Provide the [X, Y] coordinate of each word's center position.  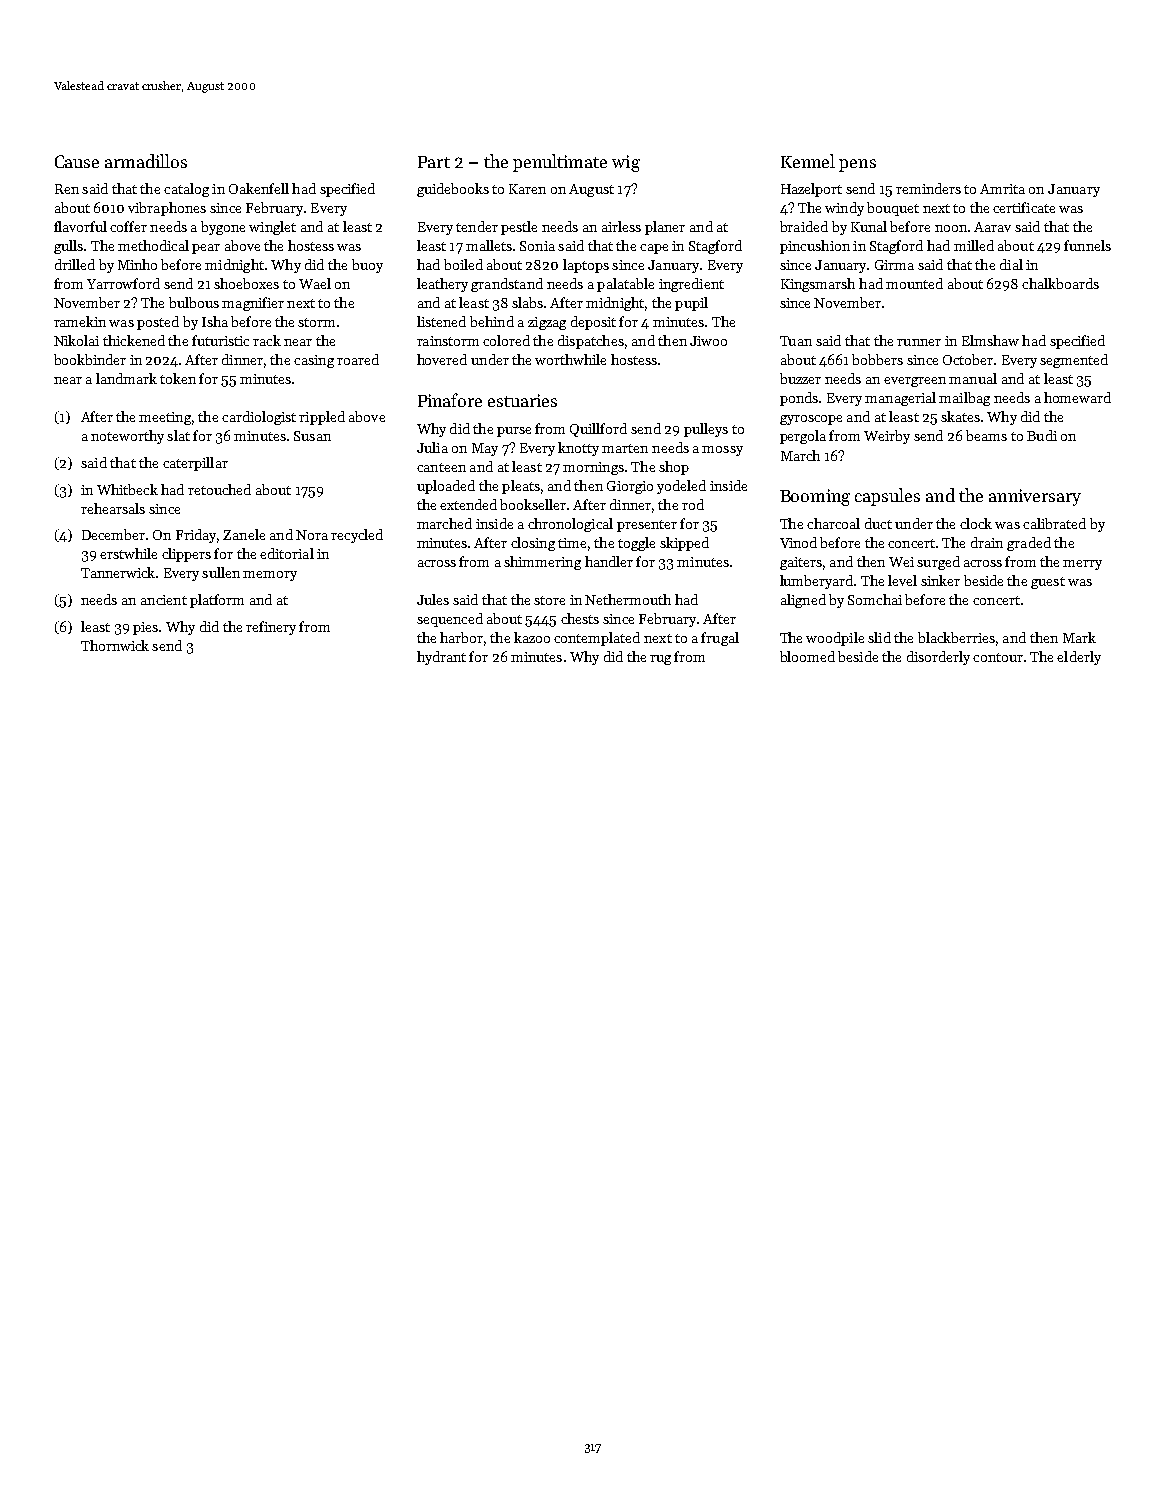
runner [919, 342]
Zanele [244, 534]
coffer [128, 226]
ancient [164, 600]
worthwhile [570, 359]
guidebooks [453, 190]
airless [621, 226]
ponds [799, 399]
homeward [1077, 397]
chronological [570, 525]
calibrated [1054, 523]
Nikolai [76, 340]
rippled [322, 418]
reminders [928, 188]
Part [434, 162]
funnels [1087, 245]
